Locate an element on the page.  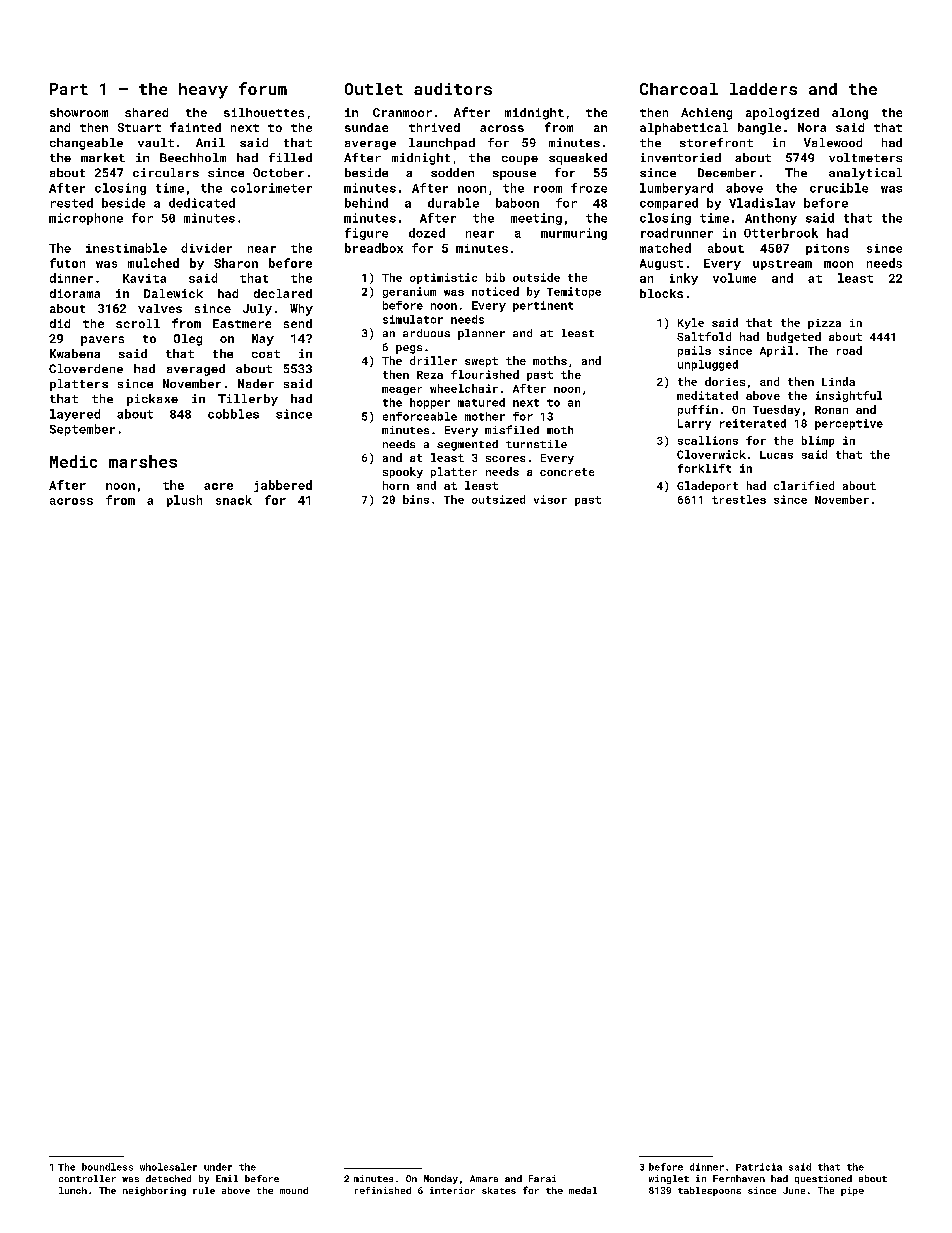
murmuring is located at coordinates (574, 234).
